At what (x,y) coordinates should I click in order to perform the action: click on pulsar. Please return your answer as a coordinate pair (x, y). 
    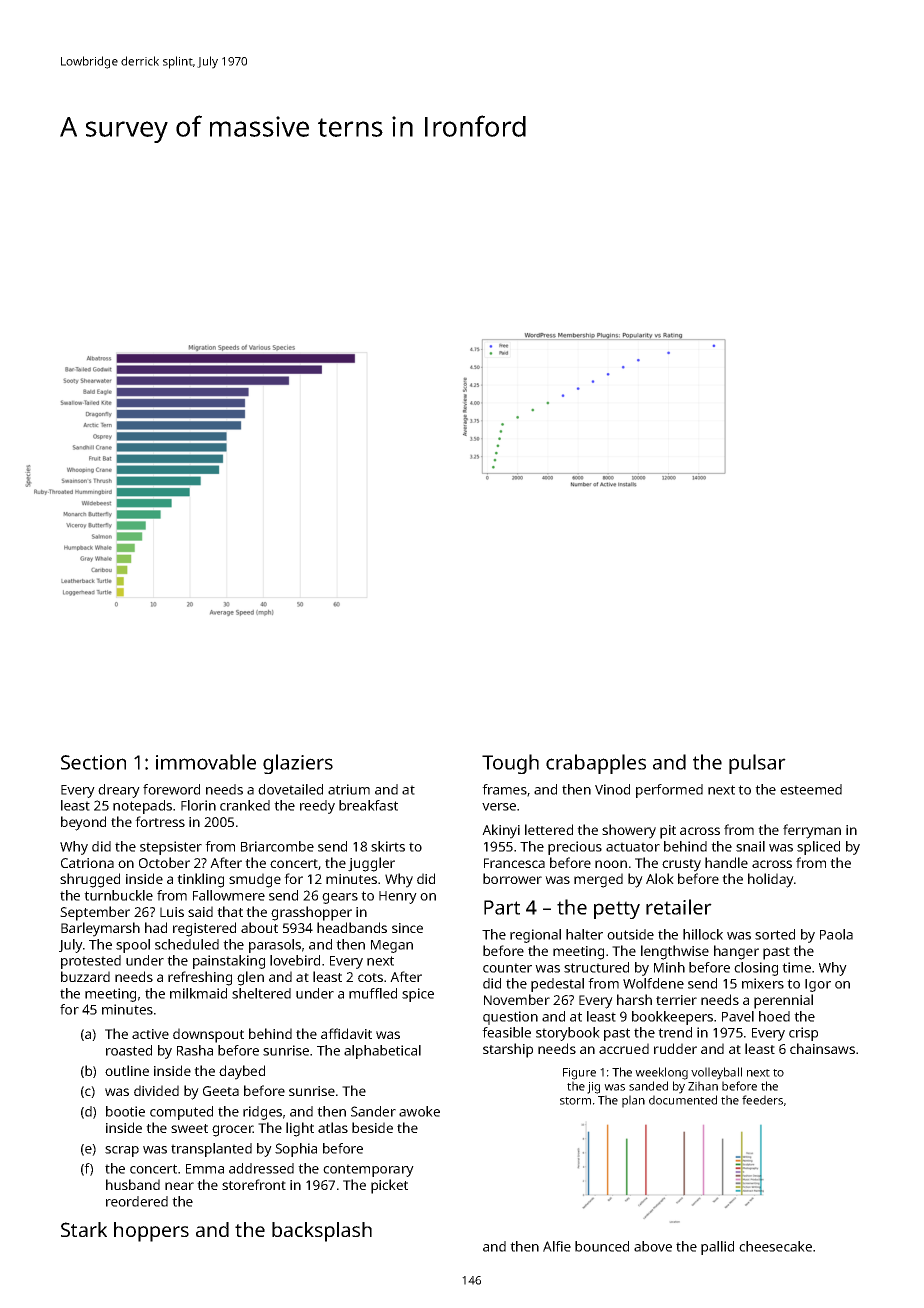
    Looking at the image, I should click on (757, 764).
